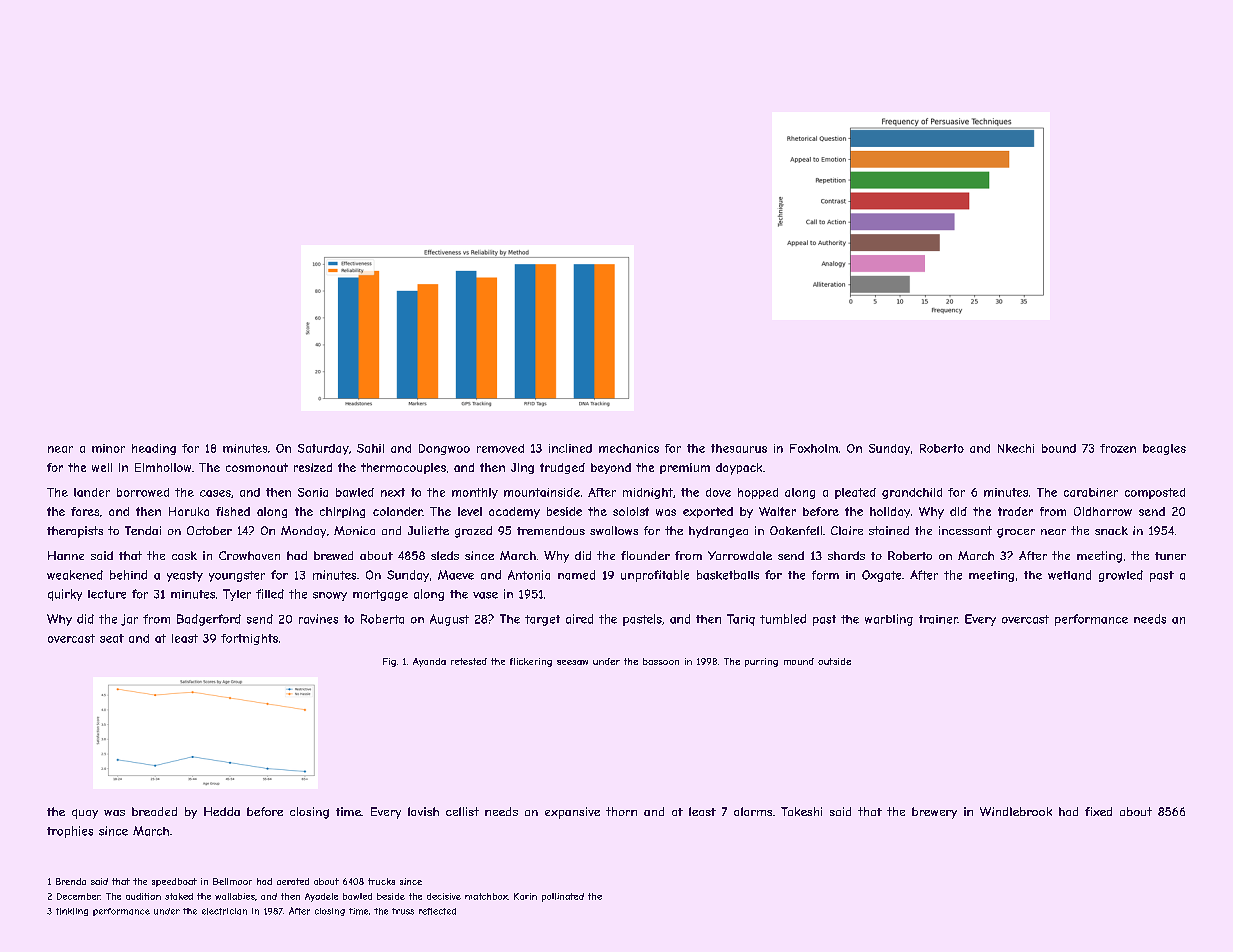  What do you see at coordinates (563, 897) in the page?
I see `pollinated` at bounding box center [563, 897].
